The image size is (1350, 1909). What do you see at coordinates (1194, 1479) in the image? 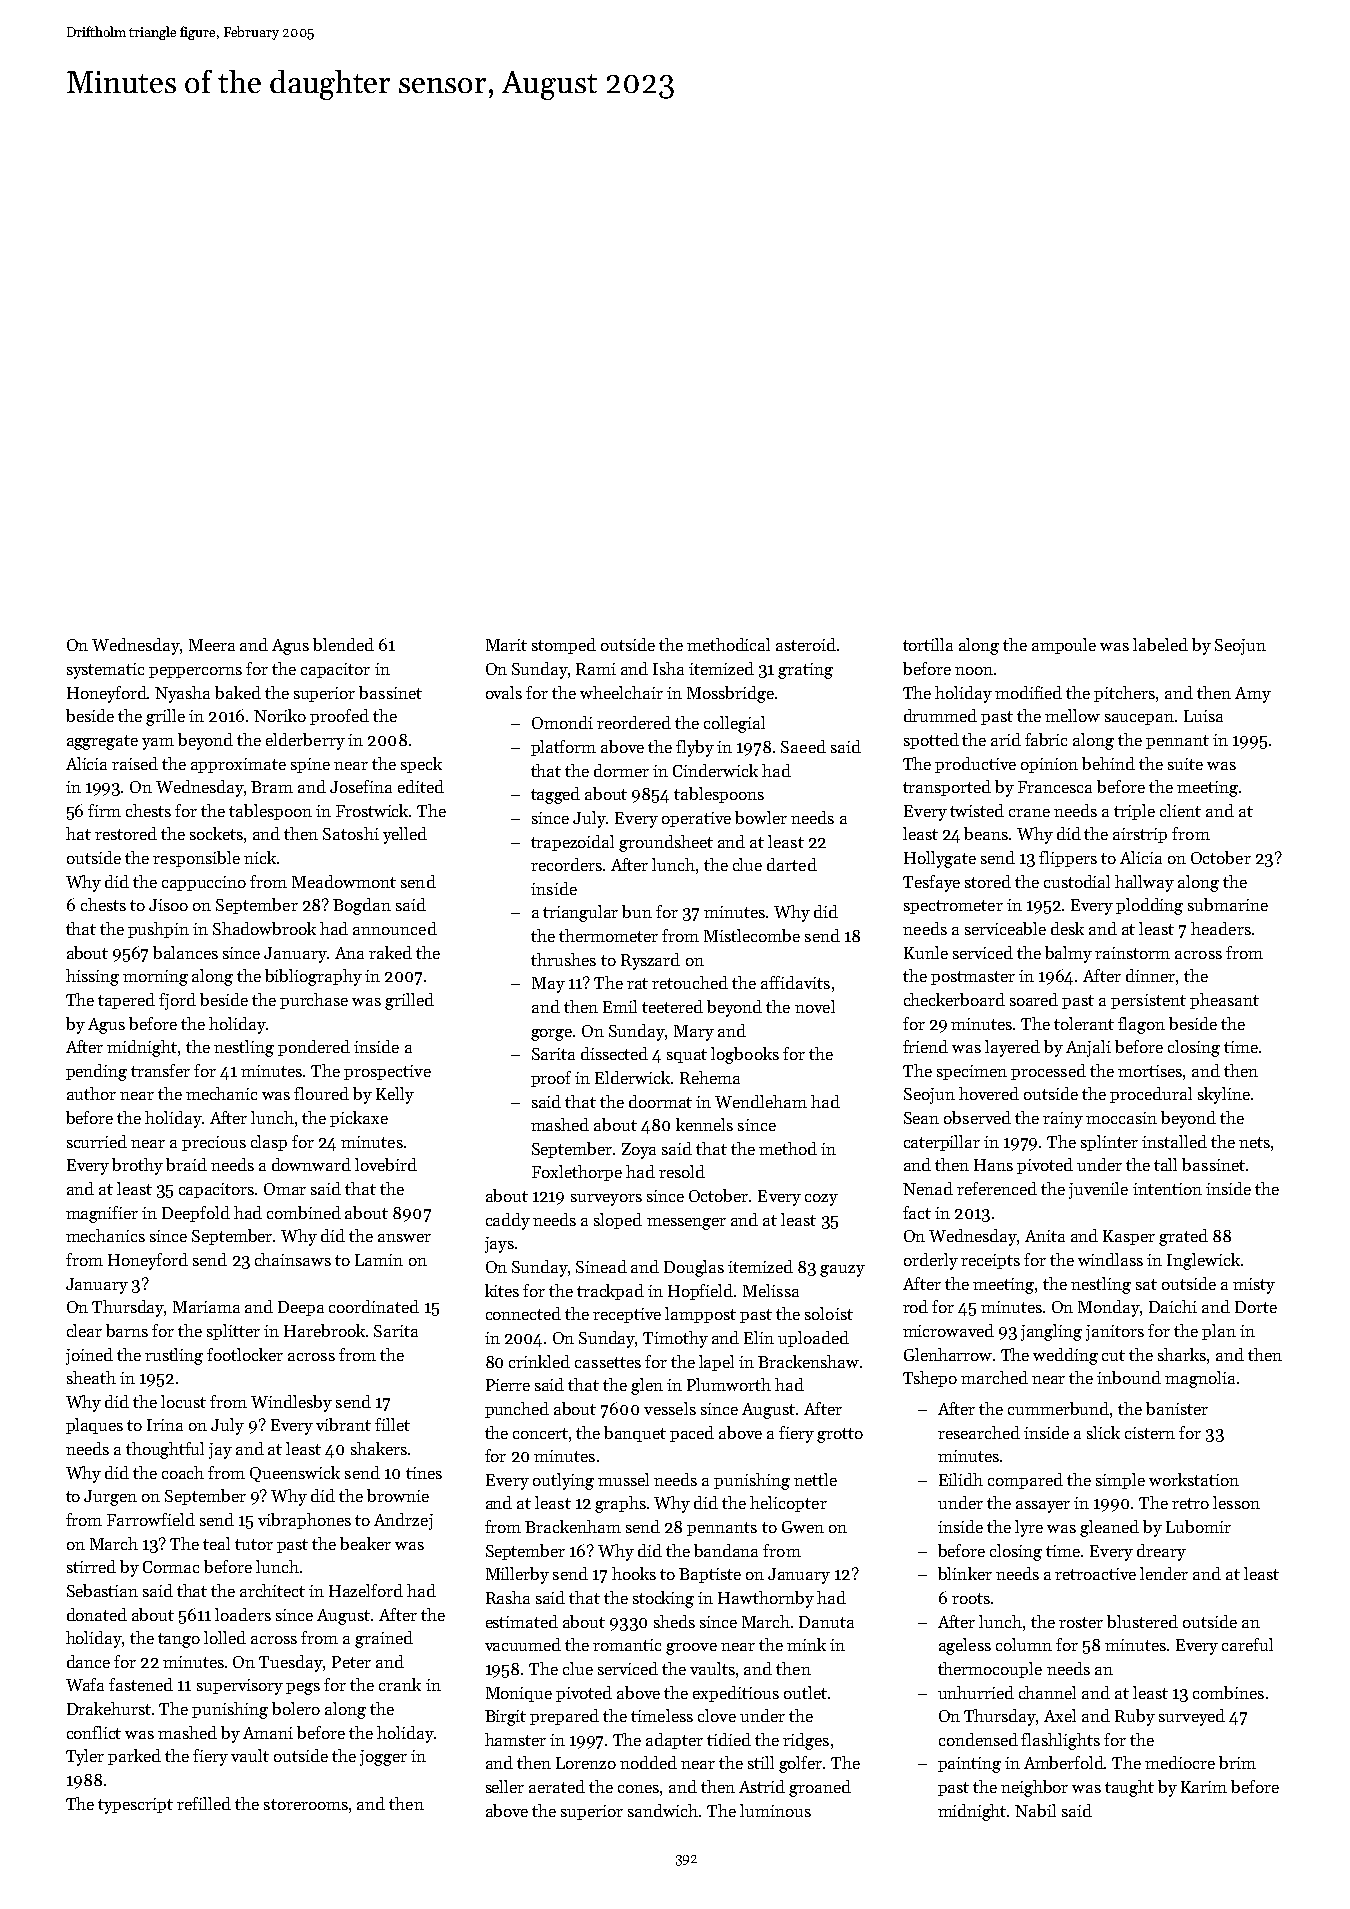
I see `workstation` at bounding box center [1194, 1479].
